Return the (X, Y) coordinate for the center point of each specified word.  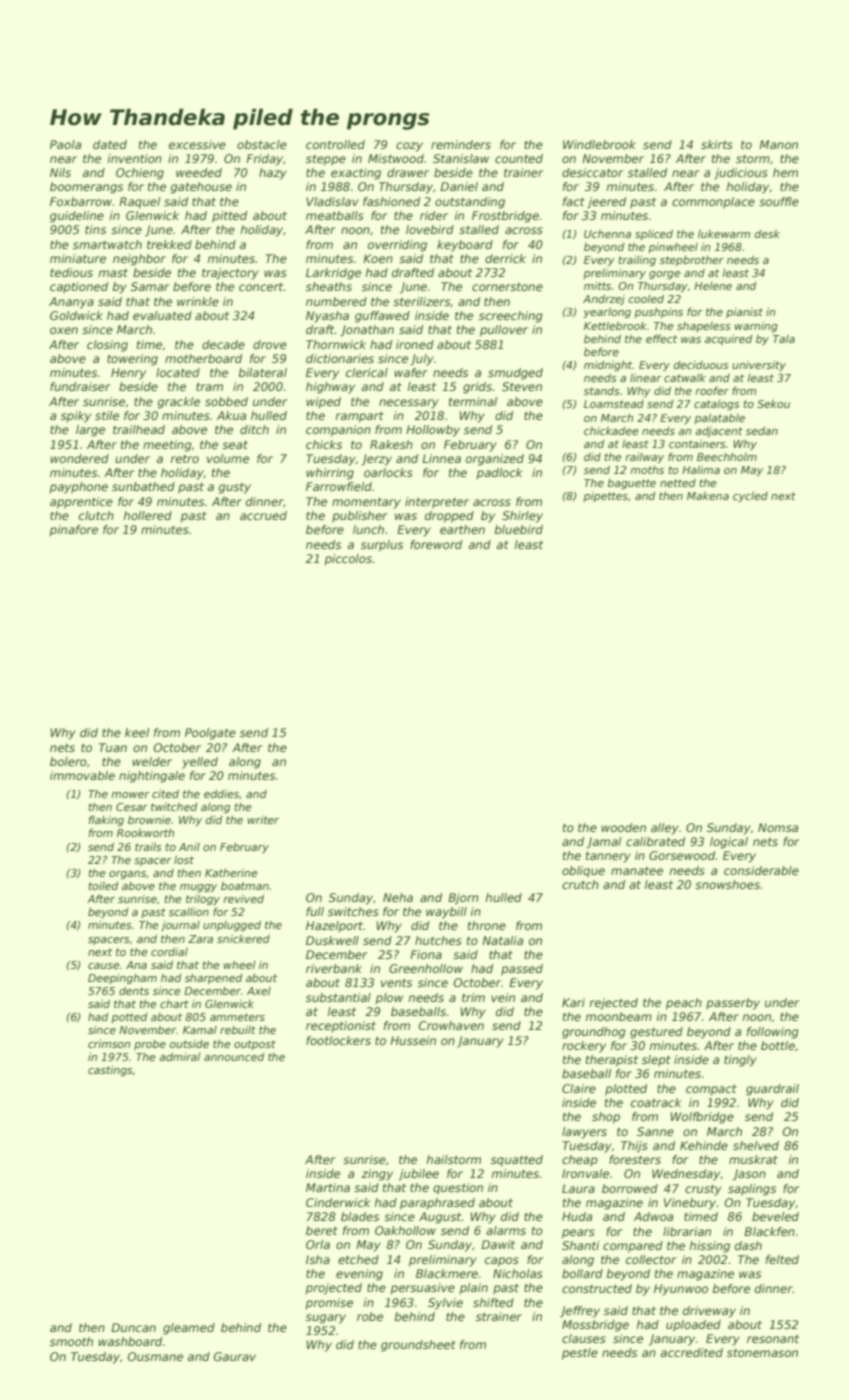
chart (174, 1003)
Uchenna (607, 234)
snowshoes (727, 884)
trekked (169, 244)
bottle (778, 1045)
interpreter (437, 503)
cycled (750, 496)
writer (263, 820)
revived (243, 898)
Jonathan (367, 331)
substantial (338, 997)
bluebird (518, 529)
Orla (318, 1244)
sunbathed (143, 486)
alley (665, 829)
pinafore (73, 531)
